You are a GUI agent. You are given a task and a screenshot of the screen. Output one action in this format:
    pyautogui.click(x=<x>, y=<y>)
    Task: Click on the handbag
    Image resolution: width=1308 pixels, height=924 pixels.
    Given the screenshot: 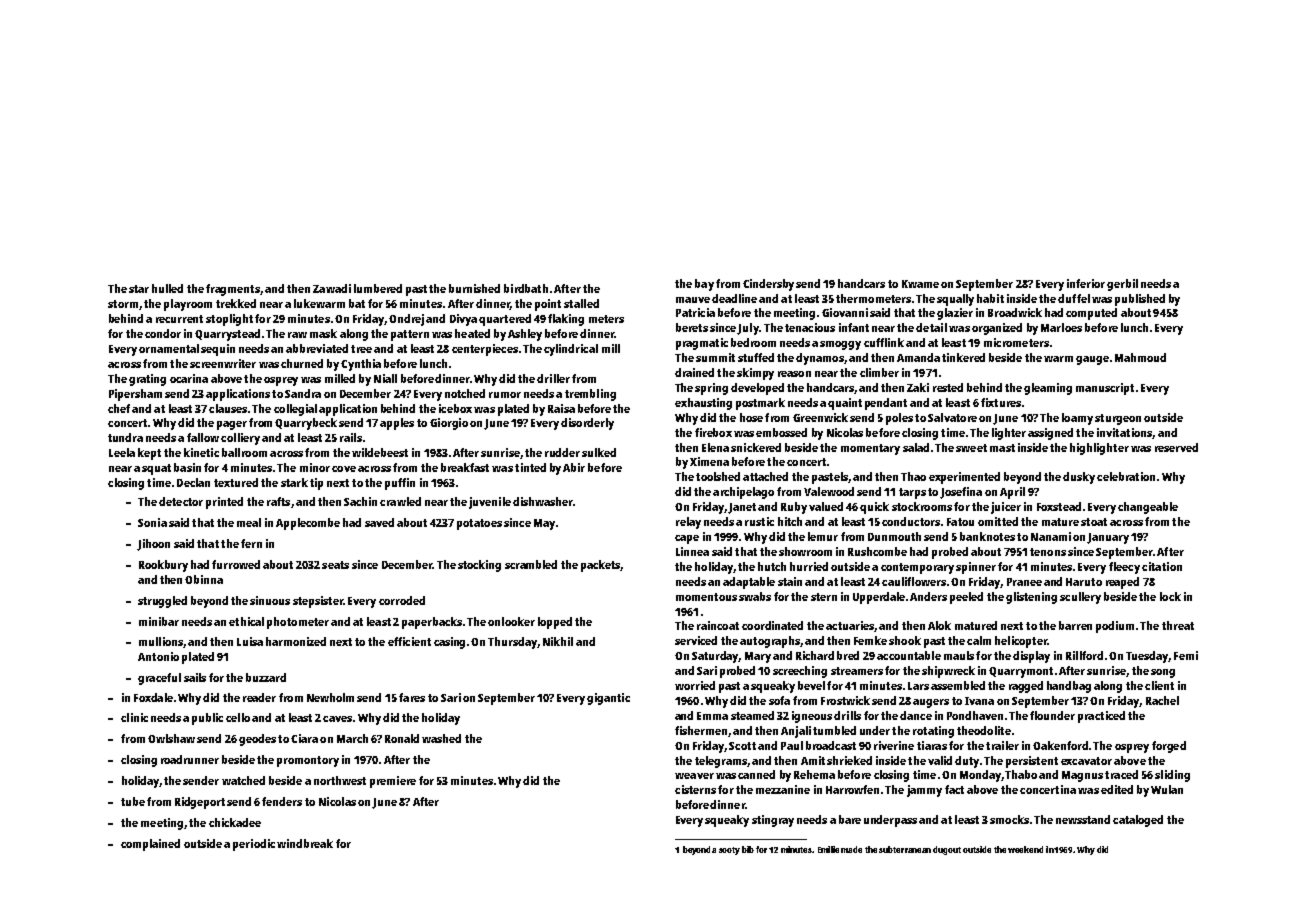 What is the action you would take?
    pyautogui.click(x=1069, y=687)
